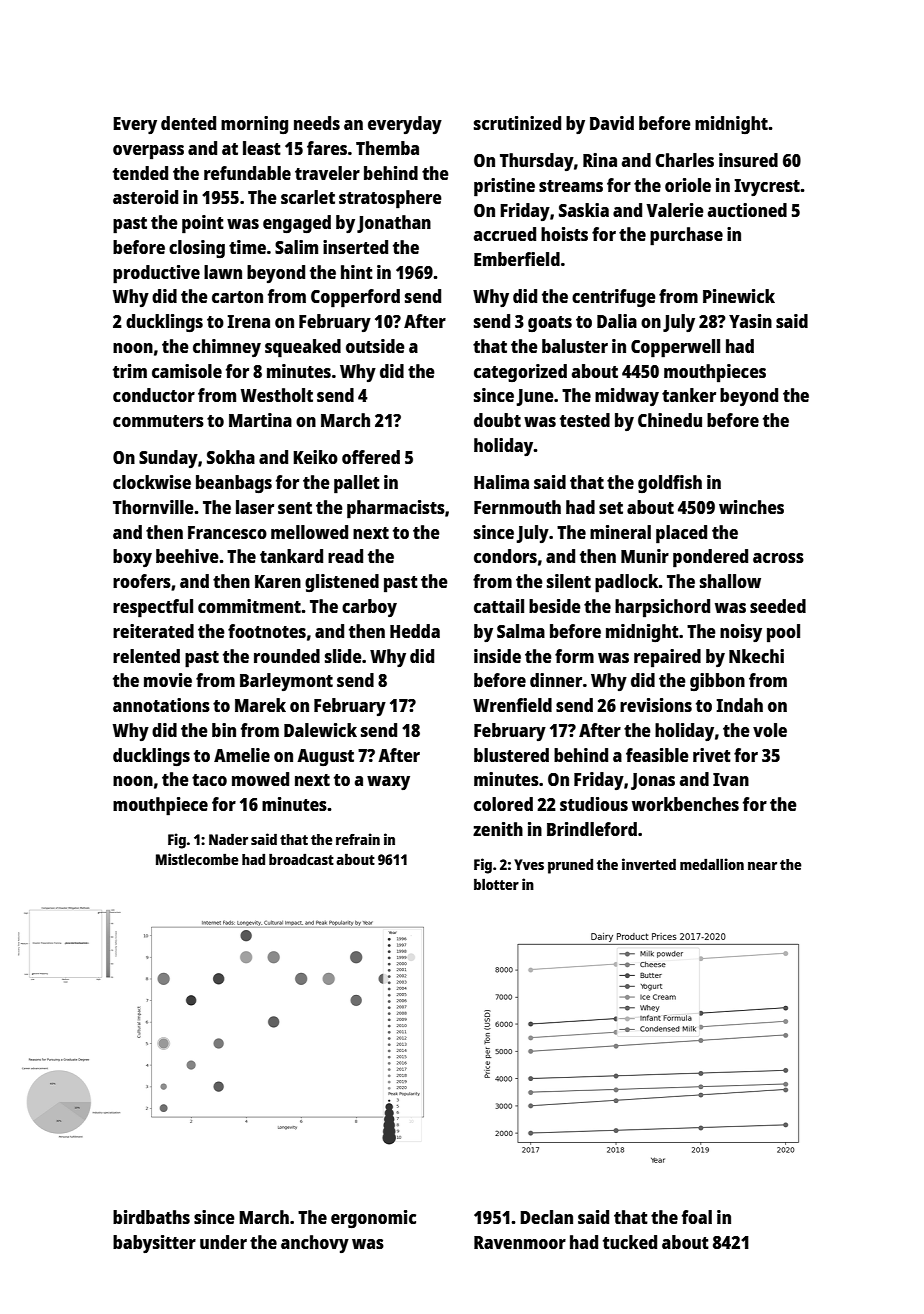 This screenshot has height=1314, width=924. Describe the element at coordinates (710, 558) in the screenshot. I see `pondered` at that location.
